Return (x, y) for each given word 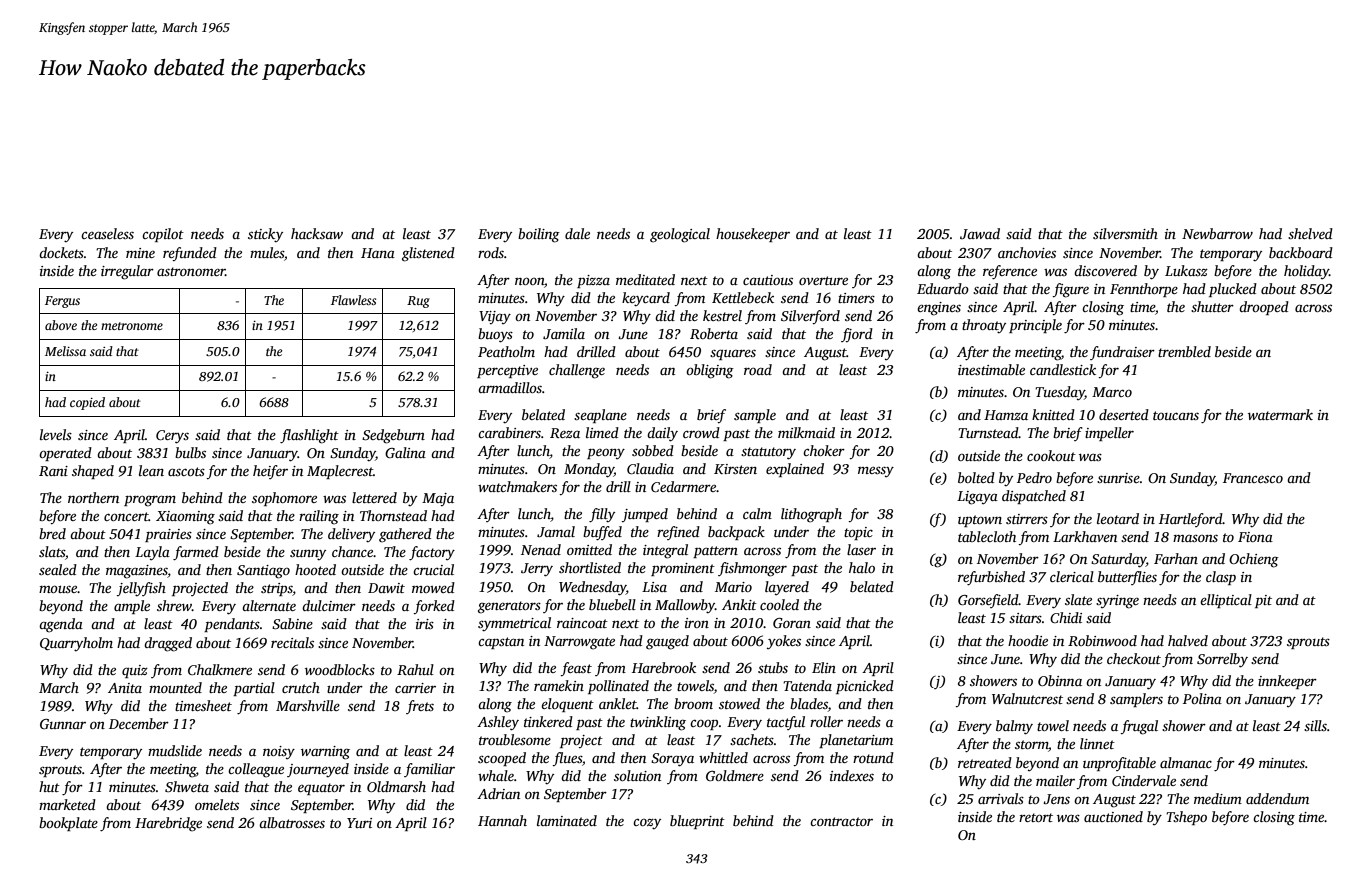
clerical (1072, 576)
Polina (1202, 698)
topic (858, 533)
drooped (1264, 308)
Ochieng (1254, 560)
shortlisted (590, 567)
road (758, 369)
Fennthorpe (1144, 290)
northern (93, 497)
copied (87, 403)
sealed (58, 569)
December (139, 723)
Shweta (187, 786)
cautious (768, 280)
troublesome (515, 739)
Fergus (62, 302)
